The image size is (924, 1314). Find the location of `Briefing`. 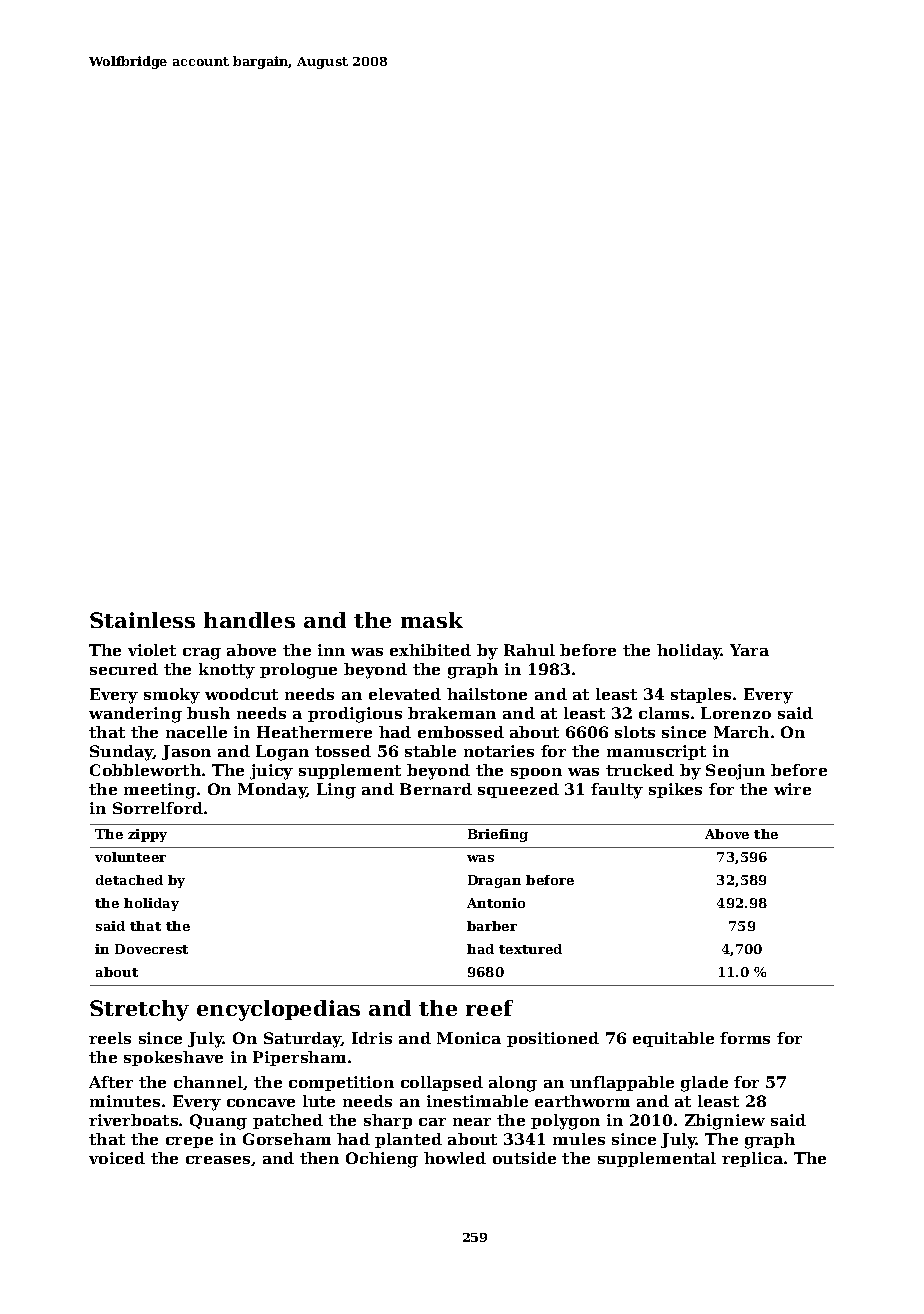

Briefing is located at coordinates (498, 835).
